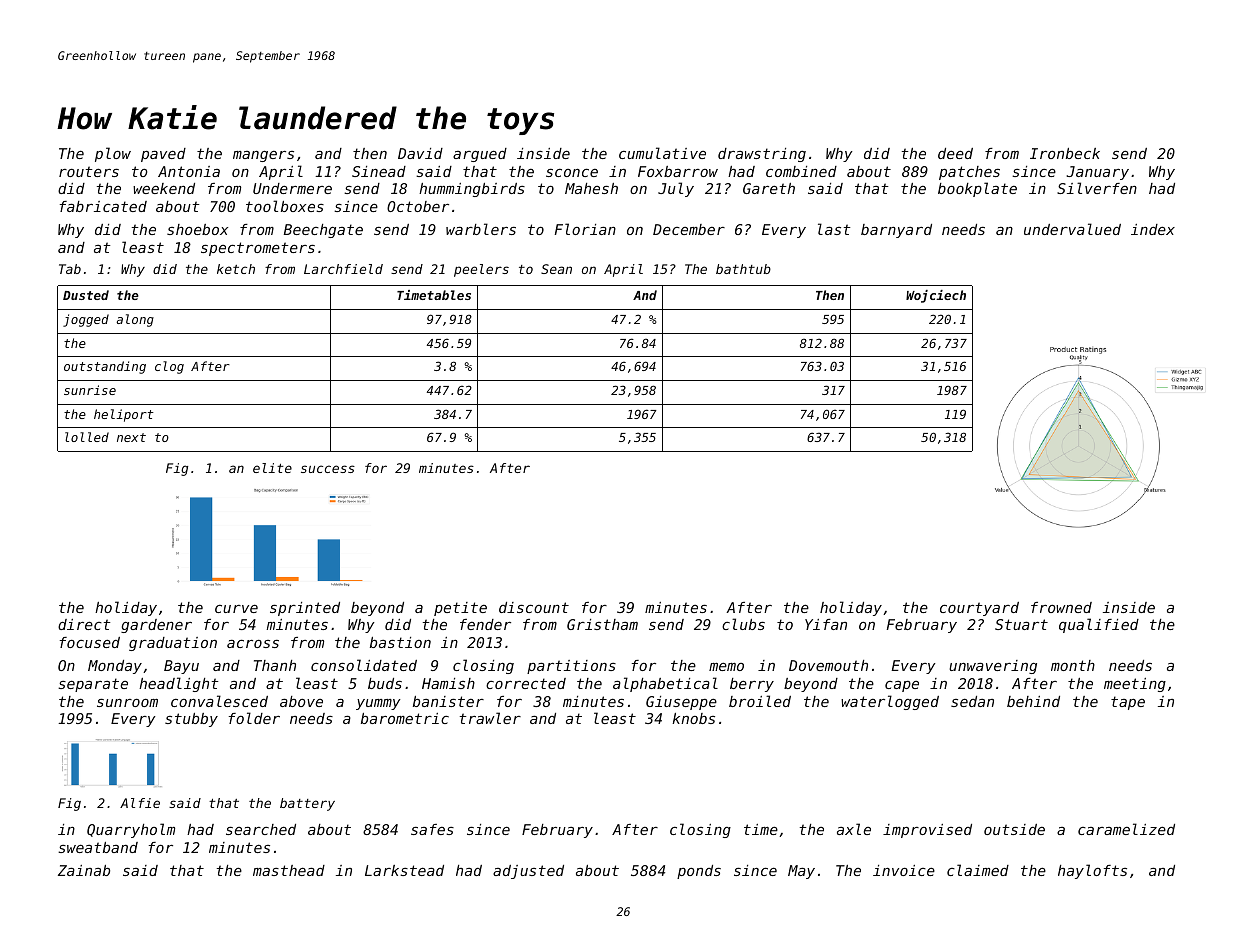 The height and width of the screenshot is (952, 1233). I want to click on bathtub, so click(743, 269).
